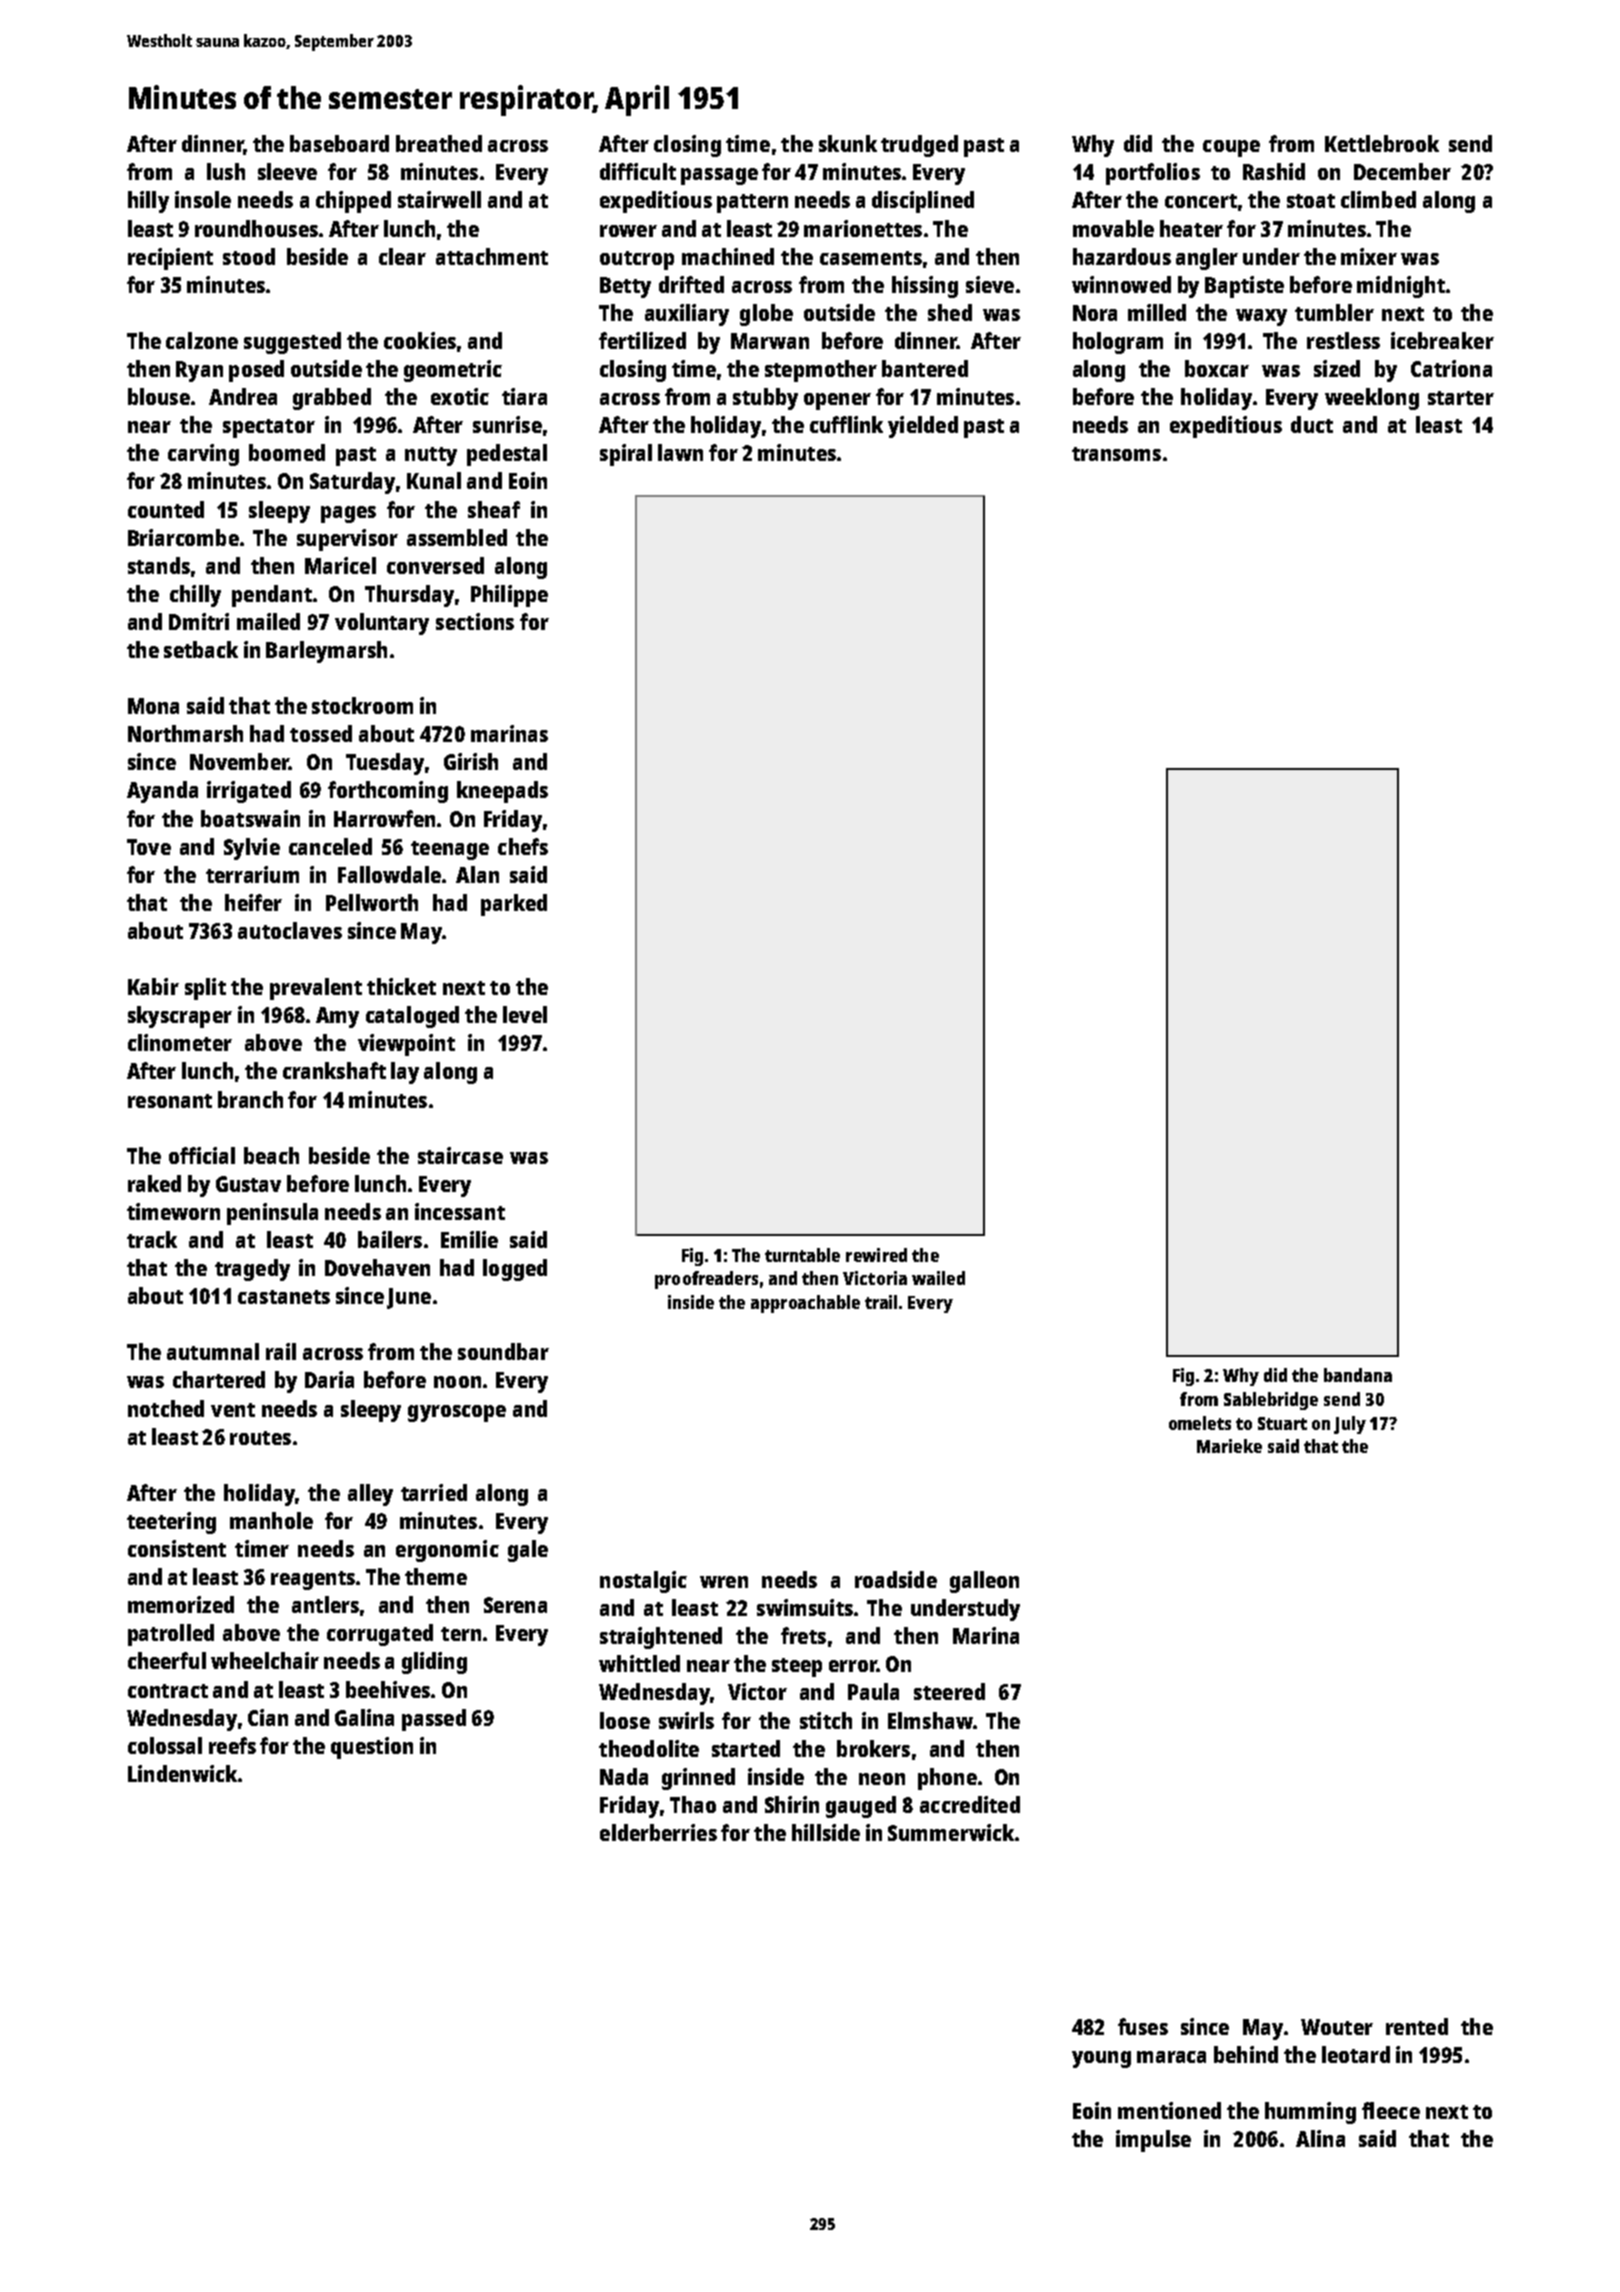  What do you see at coordinates (171, 1635) in the screenshot?
I see `patrolled` at bounding box center [171, 1635].
